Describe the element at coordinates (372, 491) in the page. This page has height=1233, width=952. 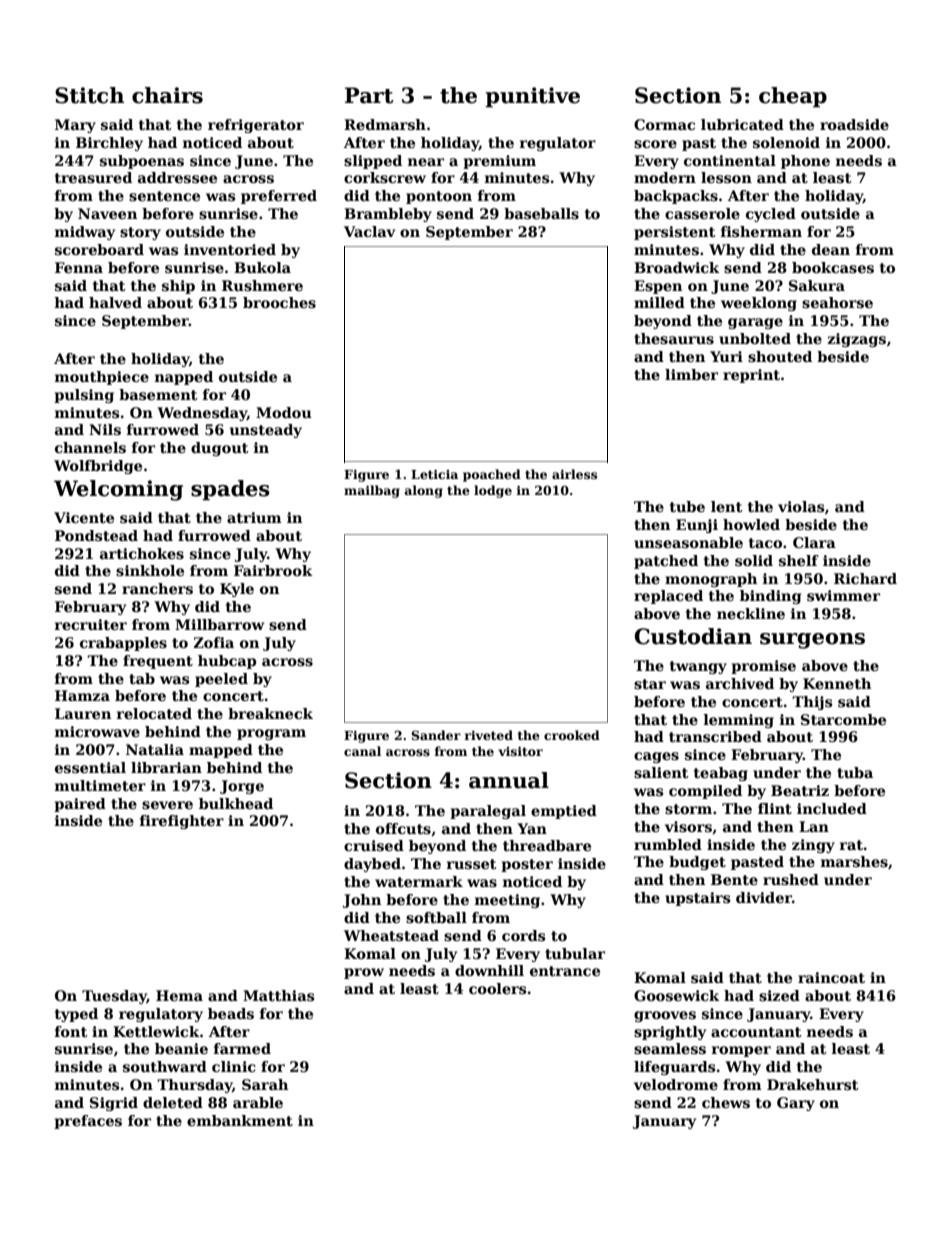
I see `mailbag` at that location.
